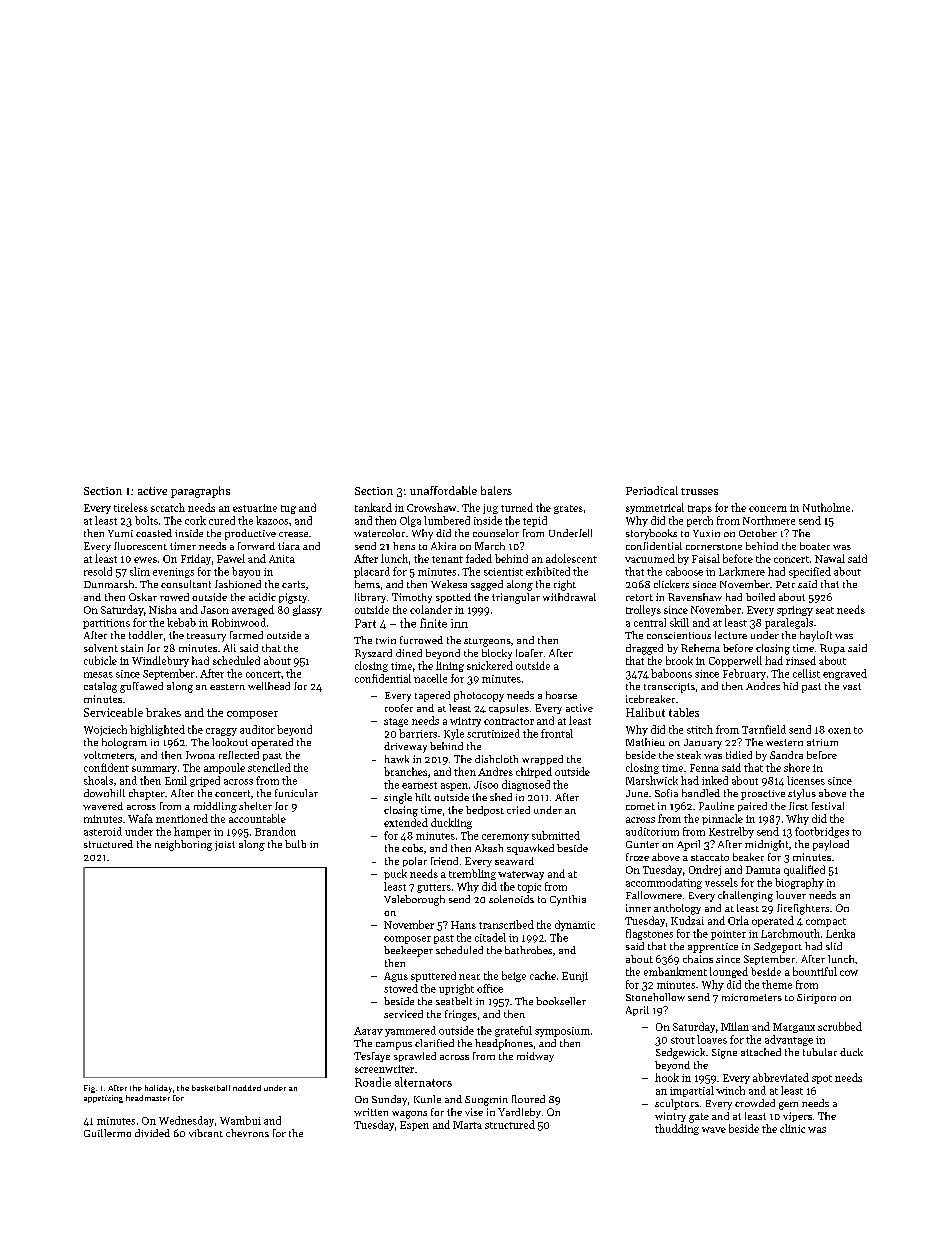 The image size is (952, 1233). What do you see at coordinates (830, 558) in the document?
I see `Nawal` at bounding box center [830, 558].
